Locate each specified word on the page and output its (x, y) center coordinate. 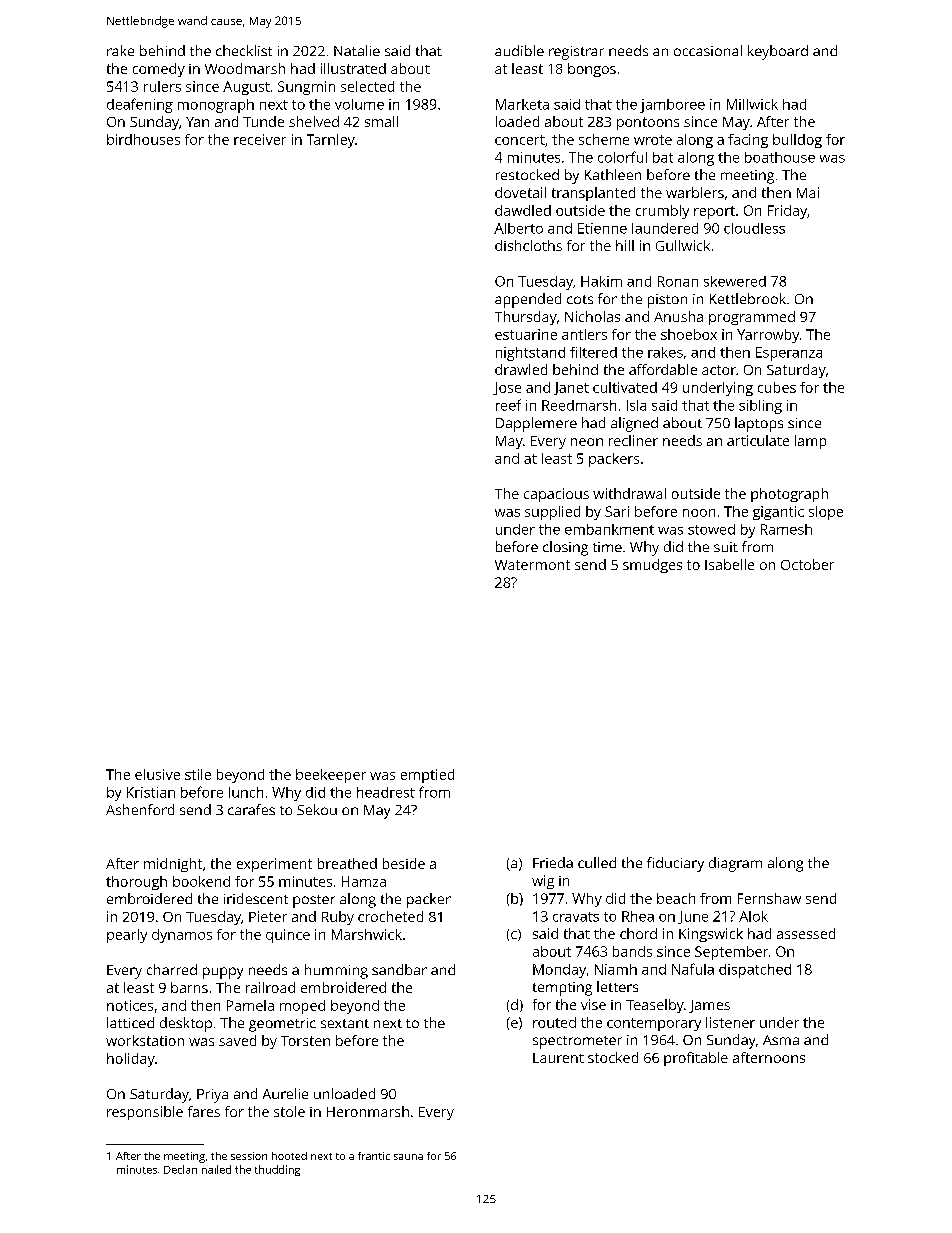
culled (597, 862)
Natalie (357, 50)
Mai (808, 192)
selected (367, 86)
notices (130, 1005)
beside (404, 863)
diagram (735, 864)
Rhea (638, 916)
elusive (157, 774)
